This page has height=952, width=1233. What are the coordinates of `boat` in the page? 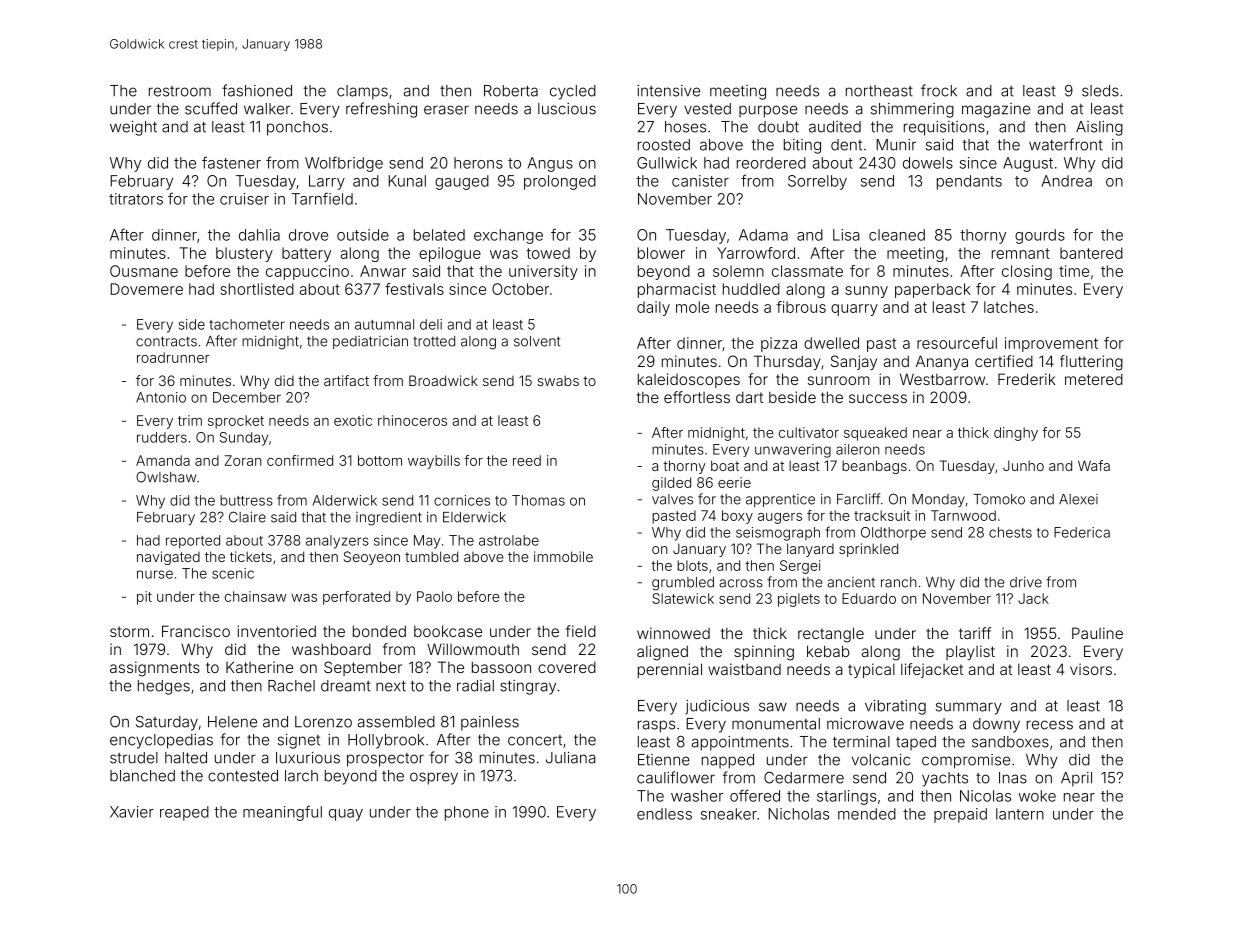 It's located at (725, 465).
